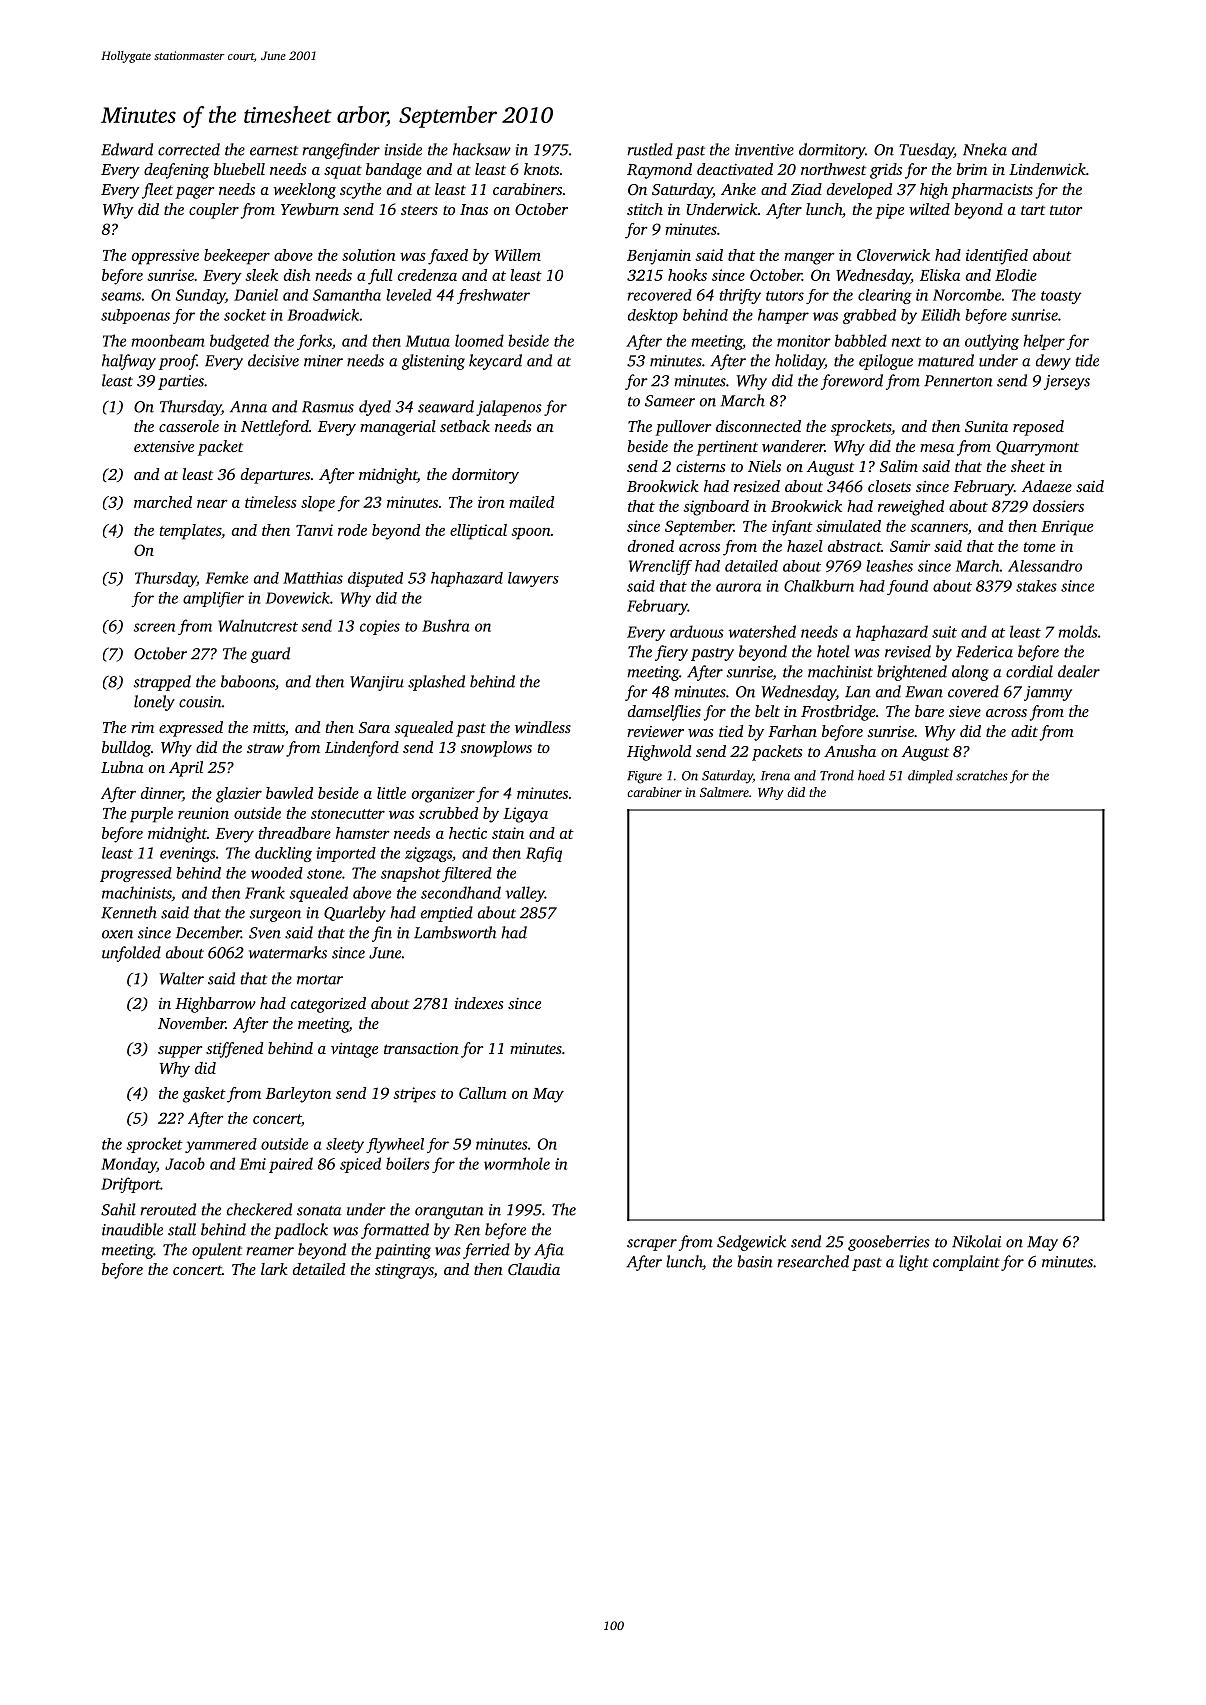 The image size is (1206, 1705). Describe the element at coordinates (976, 1241) in the screenshot. I see `Nikolai` at that location.
